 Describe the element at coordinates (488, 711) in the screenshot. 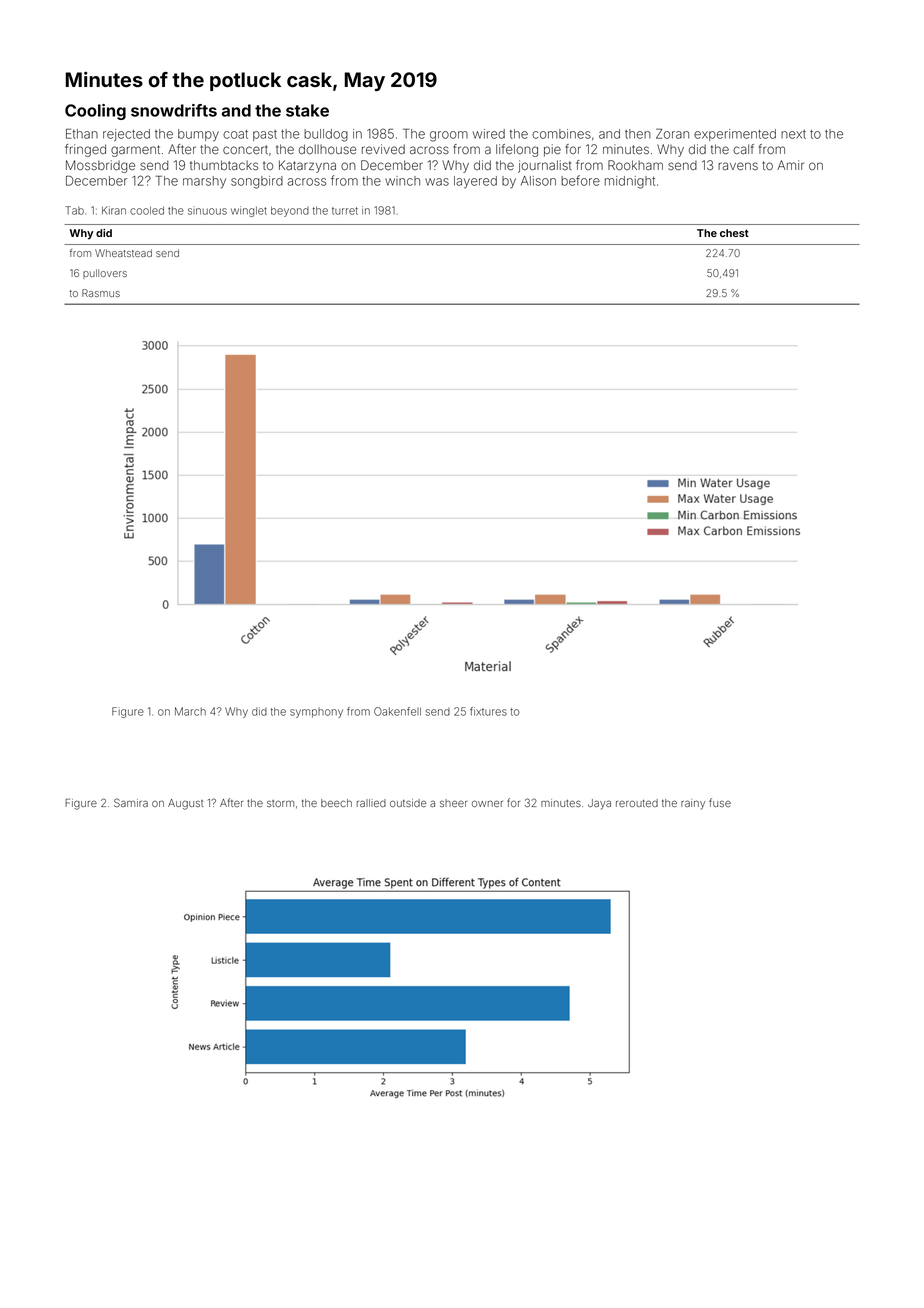

I see `fixtures` at that location.
